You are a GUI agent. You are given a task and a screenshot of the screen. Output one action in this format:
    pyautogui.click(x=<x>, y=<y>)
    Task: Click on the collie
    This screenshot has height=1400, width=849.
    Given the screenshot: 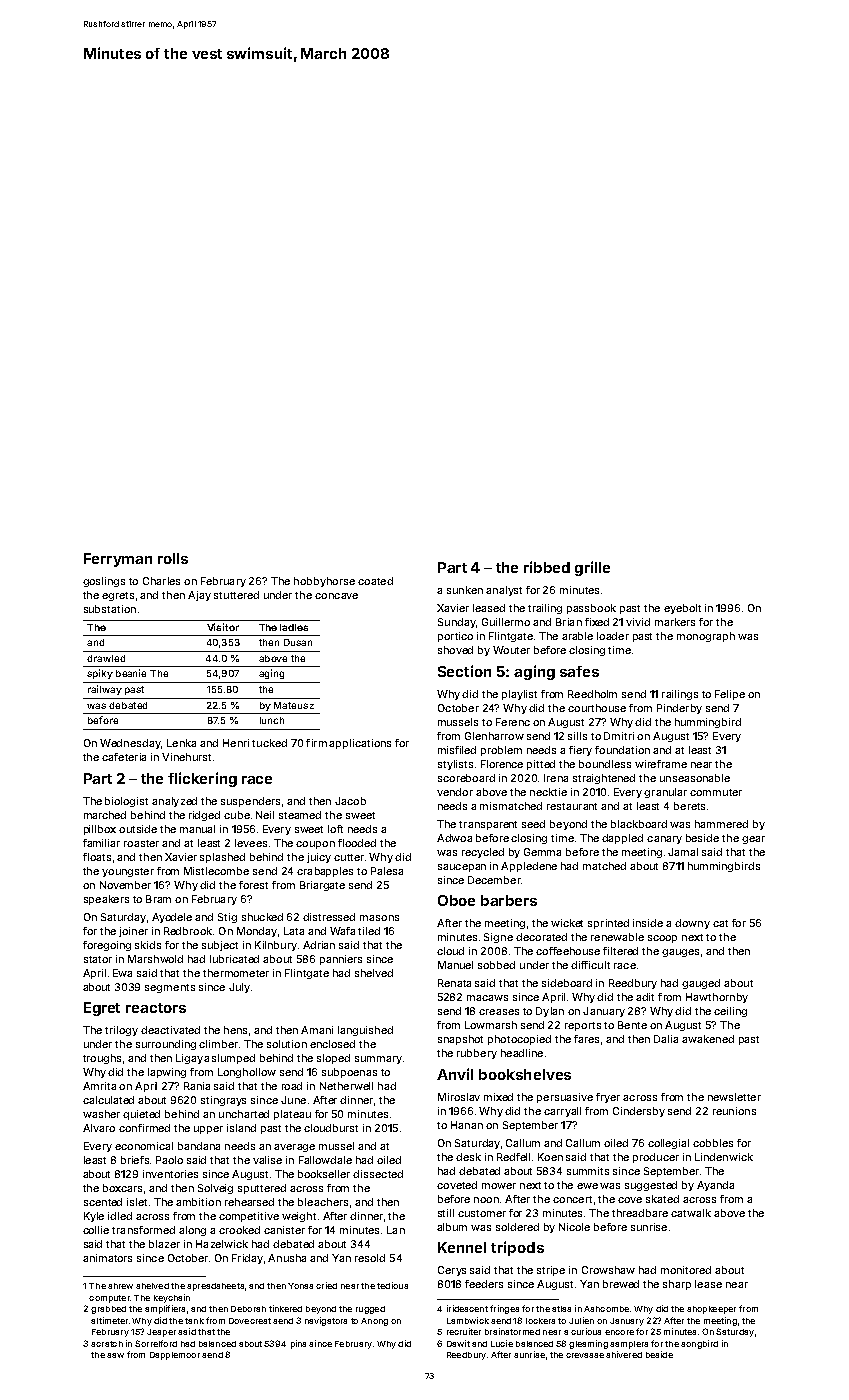 What is the action you would take?
    pyautogui.click(x=96, y=1230)
